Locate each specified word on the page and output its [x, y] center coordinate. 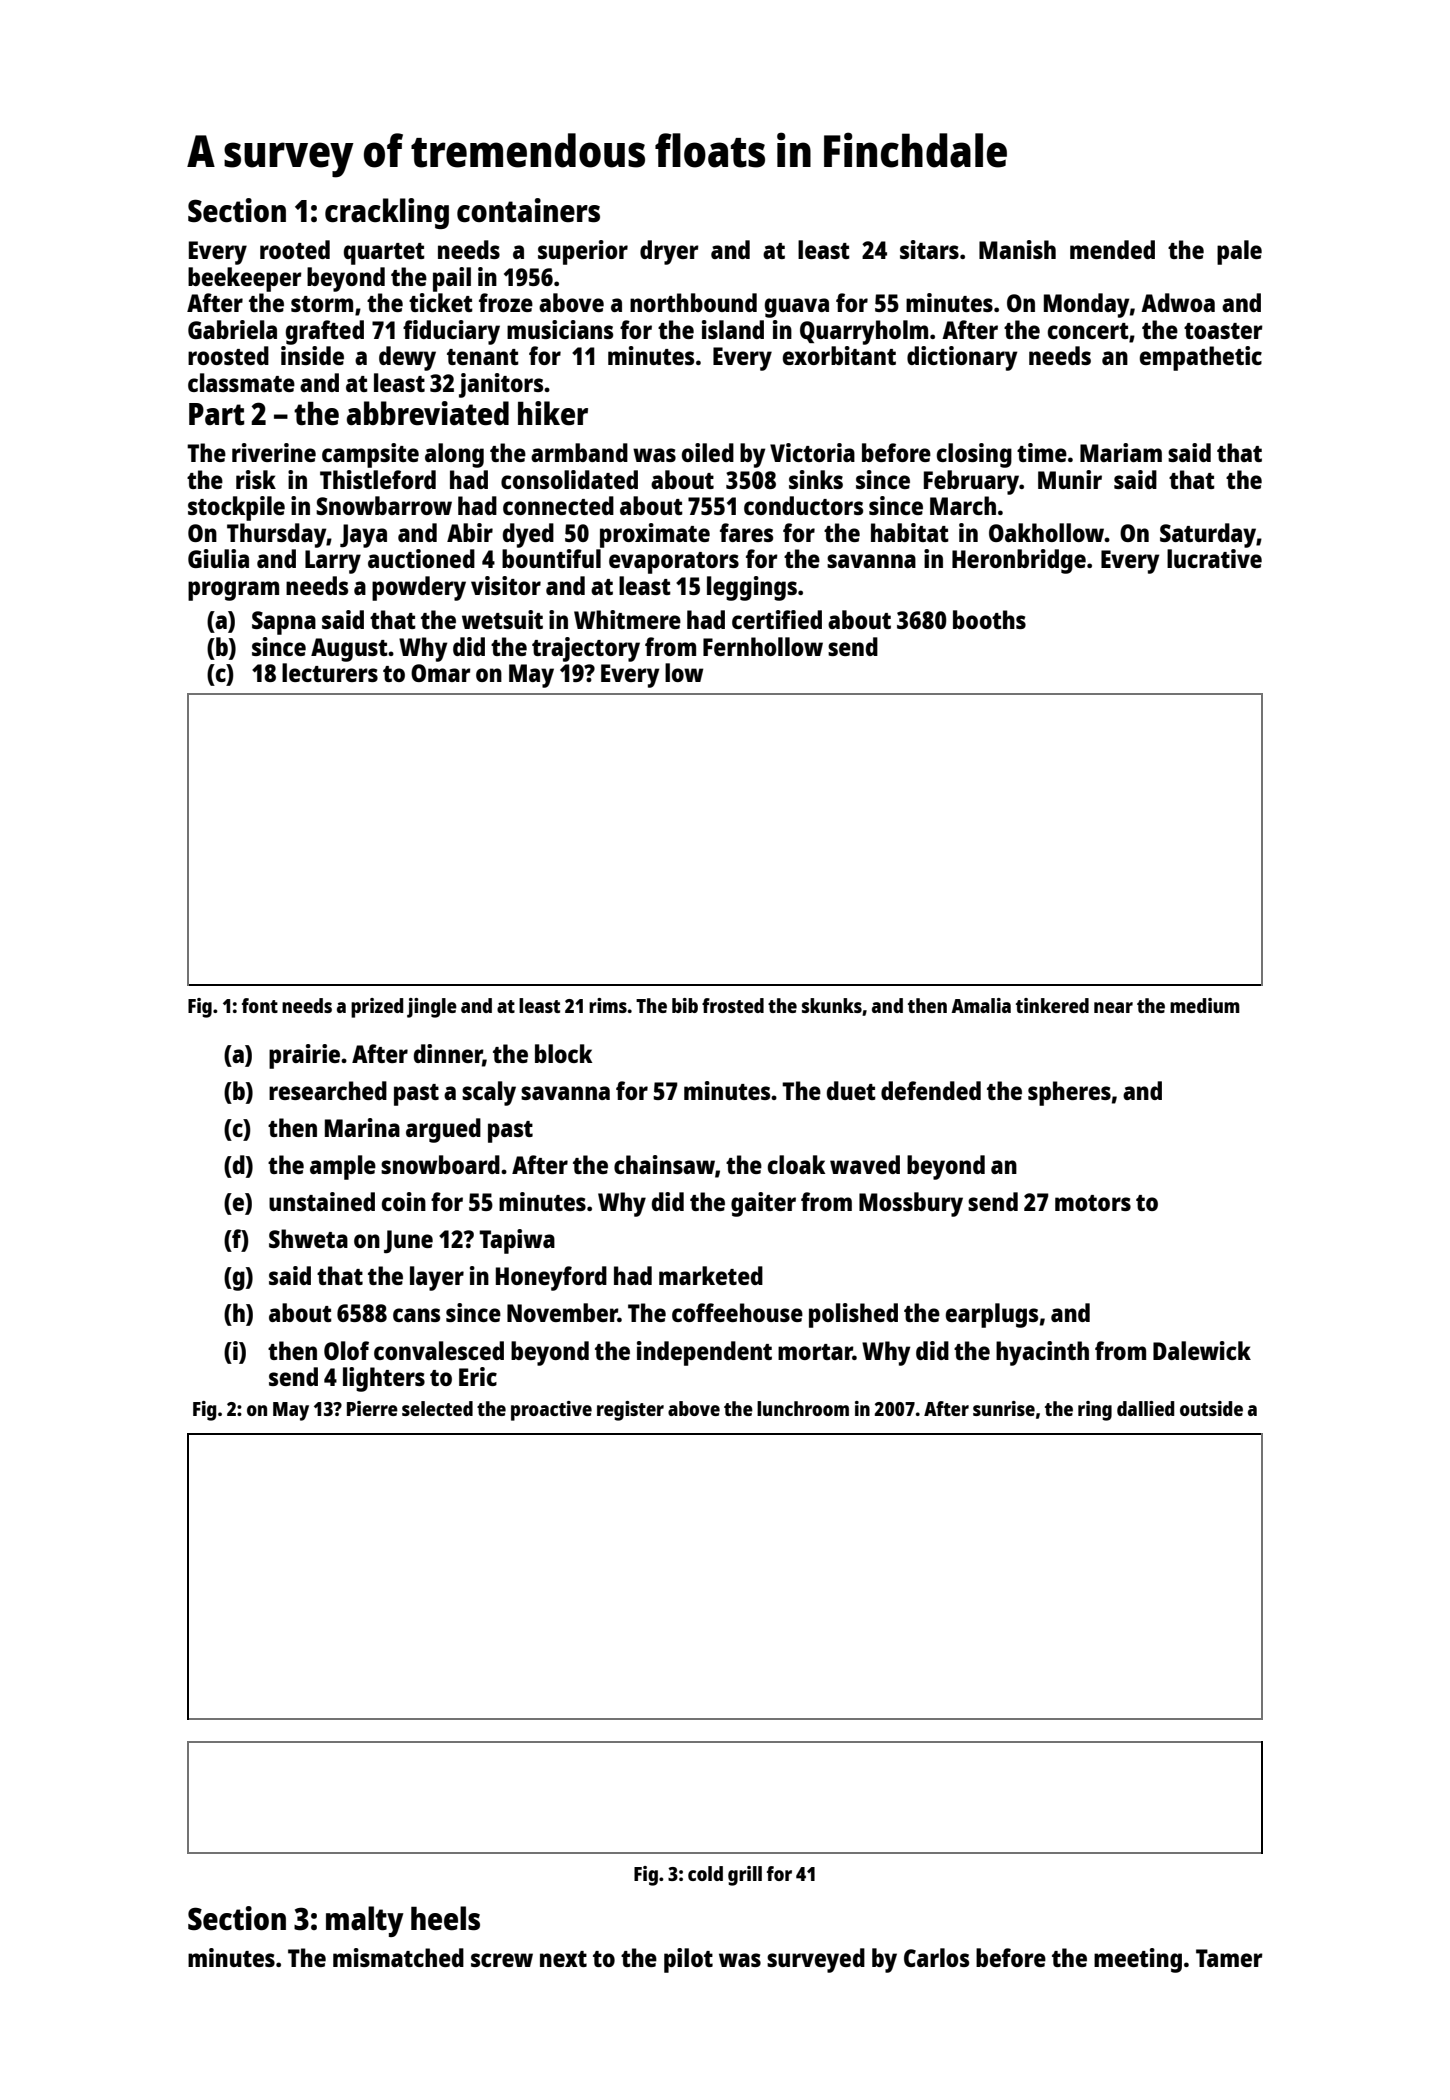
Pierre [372, 1408]
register [630, 1411]
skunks [832, 1005]
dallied [1145, 1408]
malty [365, 1921]
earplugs [992, 1315]
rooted [295, 249]
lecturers [330, 672]
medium [1205, 1005]
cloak [797, 1164]
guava [797, 308]
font [260, 1005]
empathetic [1201, 358]
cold [705, 1873]
